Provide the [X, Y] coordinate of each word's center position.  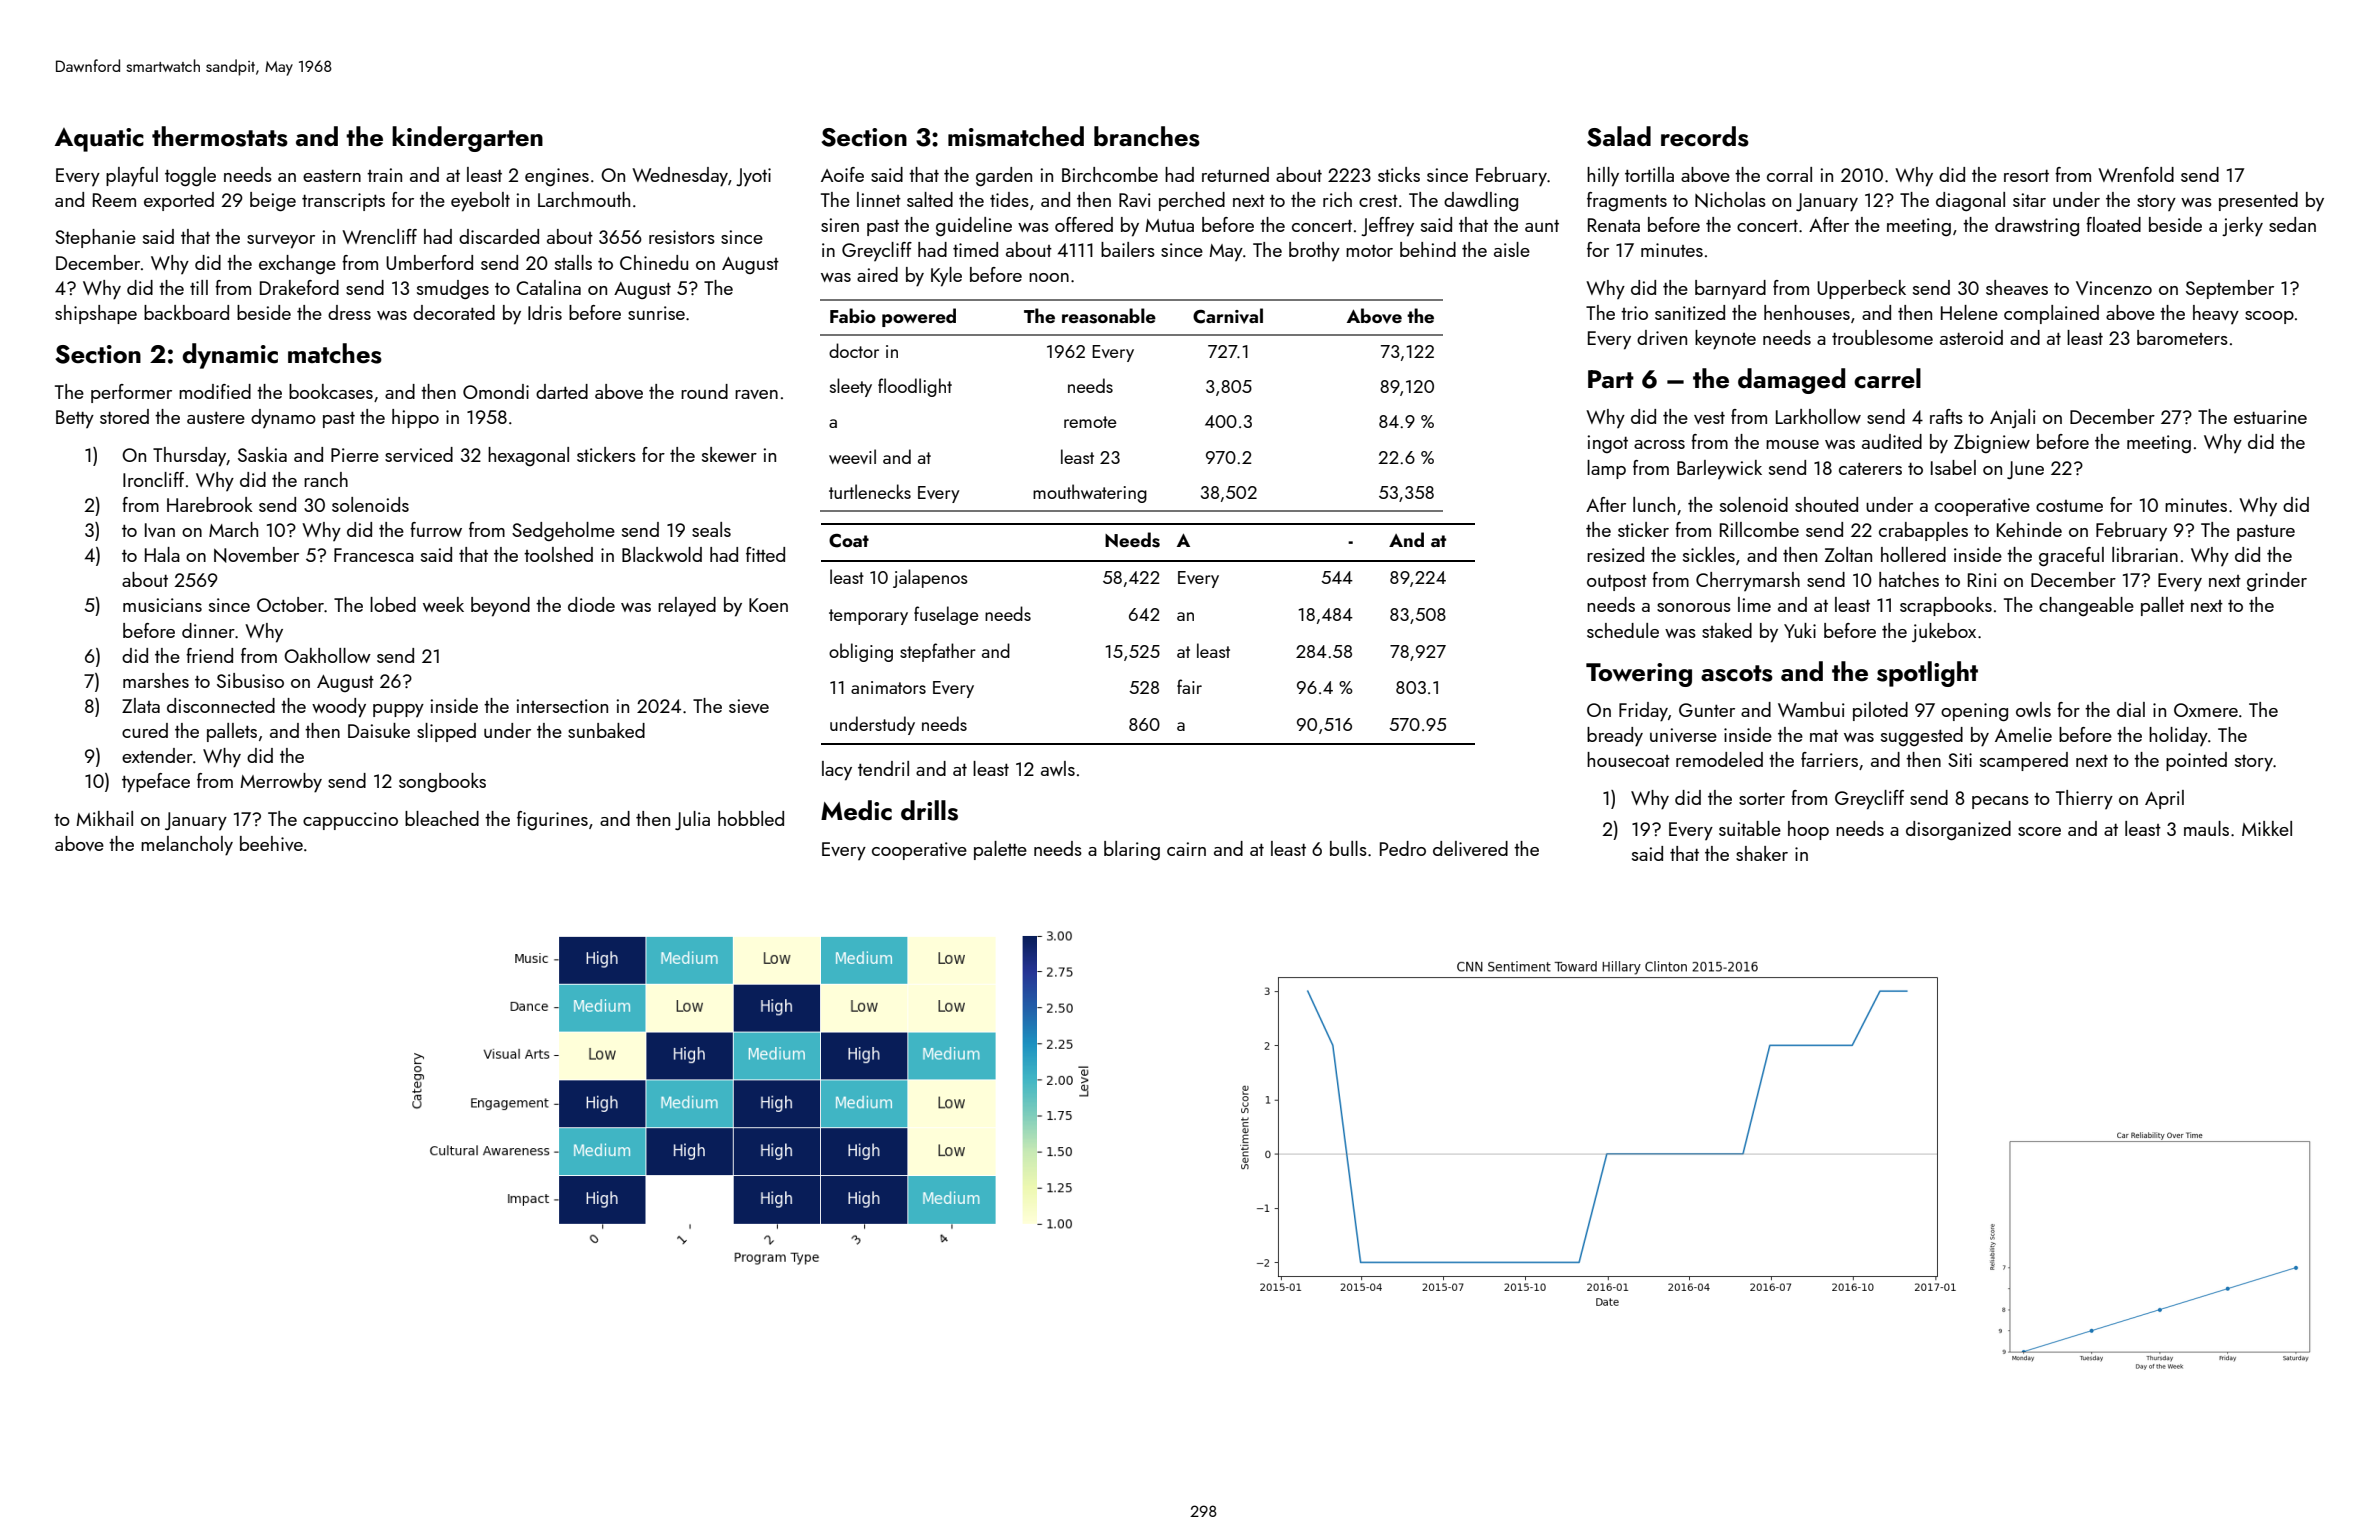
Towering [1639, 675]
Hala [162, 554]
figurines [552, 820]
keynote [1725, 340]
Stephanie [95, 238]
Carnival [1228, 316]
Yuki [1800, 630]
